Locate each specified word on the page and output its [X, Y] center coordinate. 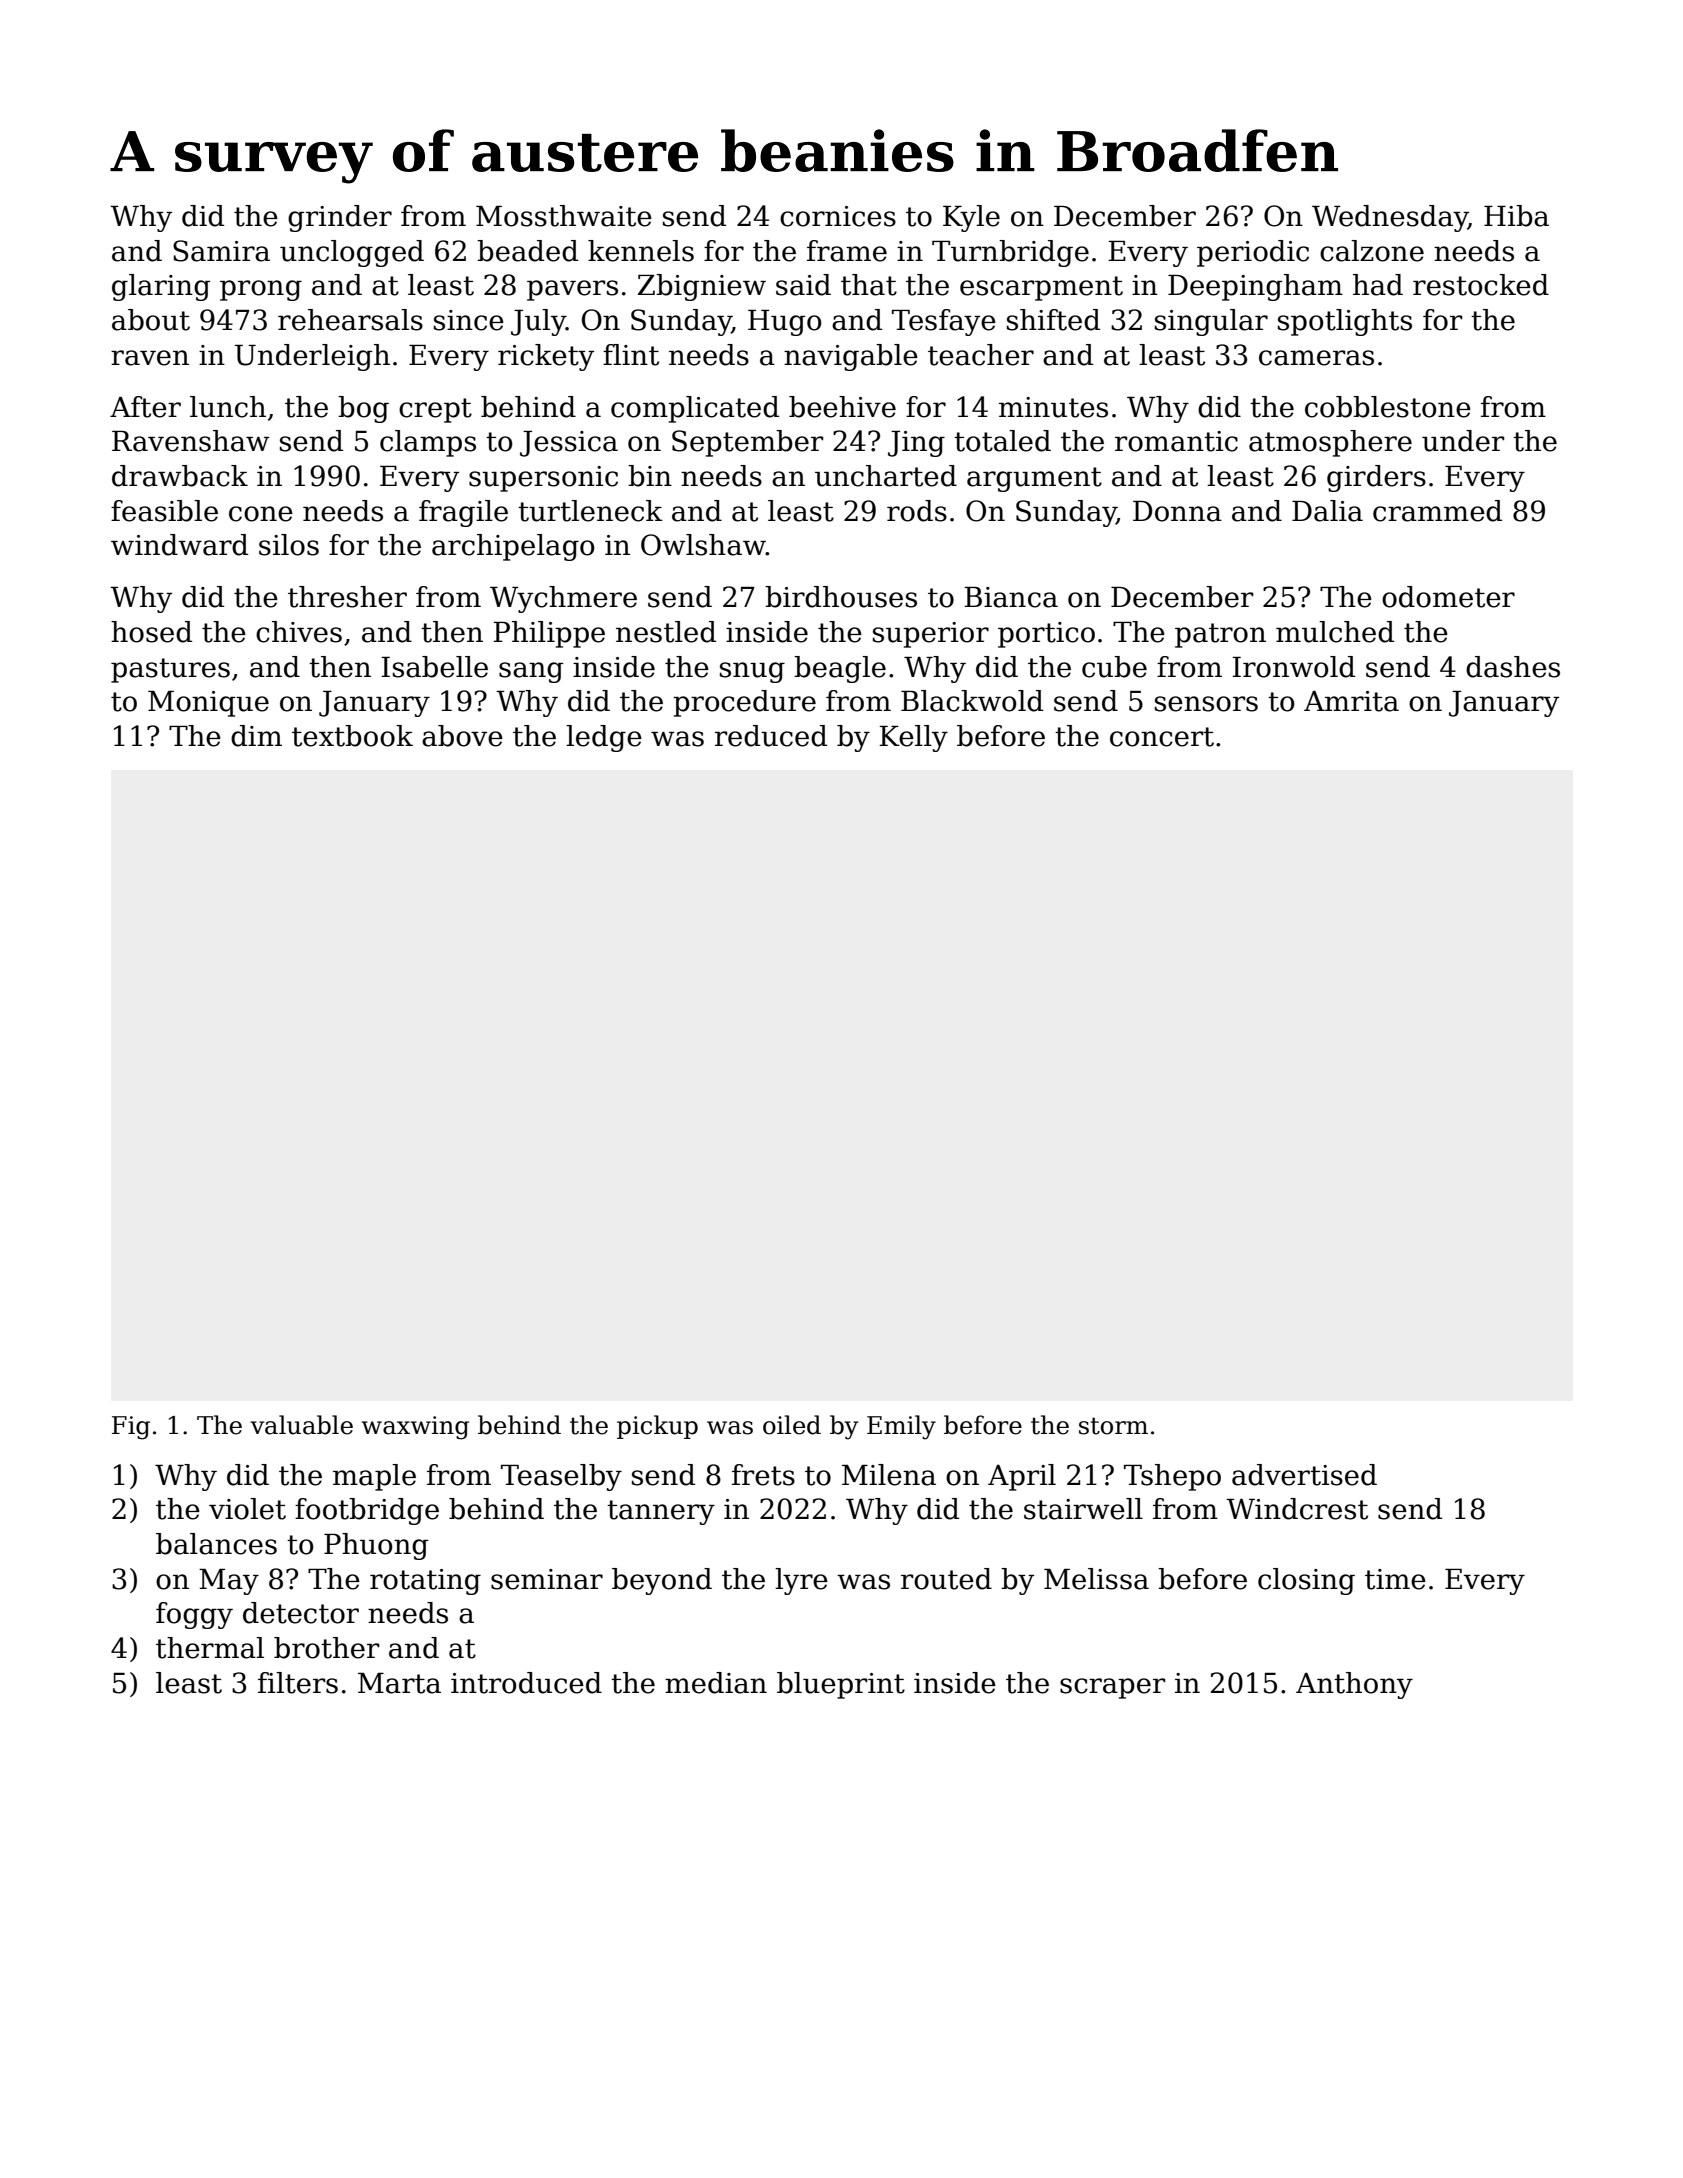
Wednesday [1390, 218]
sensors [1206, 704]
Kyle [971, 218]
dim [256, 736]
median [716, 1683]
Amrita [1351, 701]
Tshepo [1172, 1477]
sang [531, 672]
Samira [221, 251]
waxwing [415, 1428]
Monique [208, 704]
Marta [399, 1683]
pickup [657, 1427]
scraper [1112, 1688]
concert [1162, 737]
